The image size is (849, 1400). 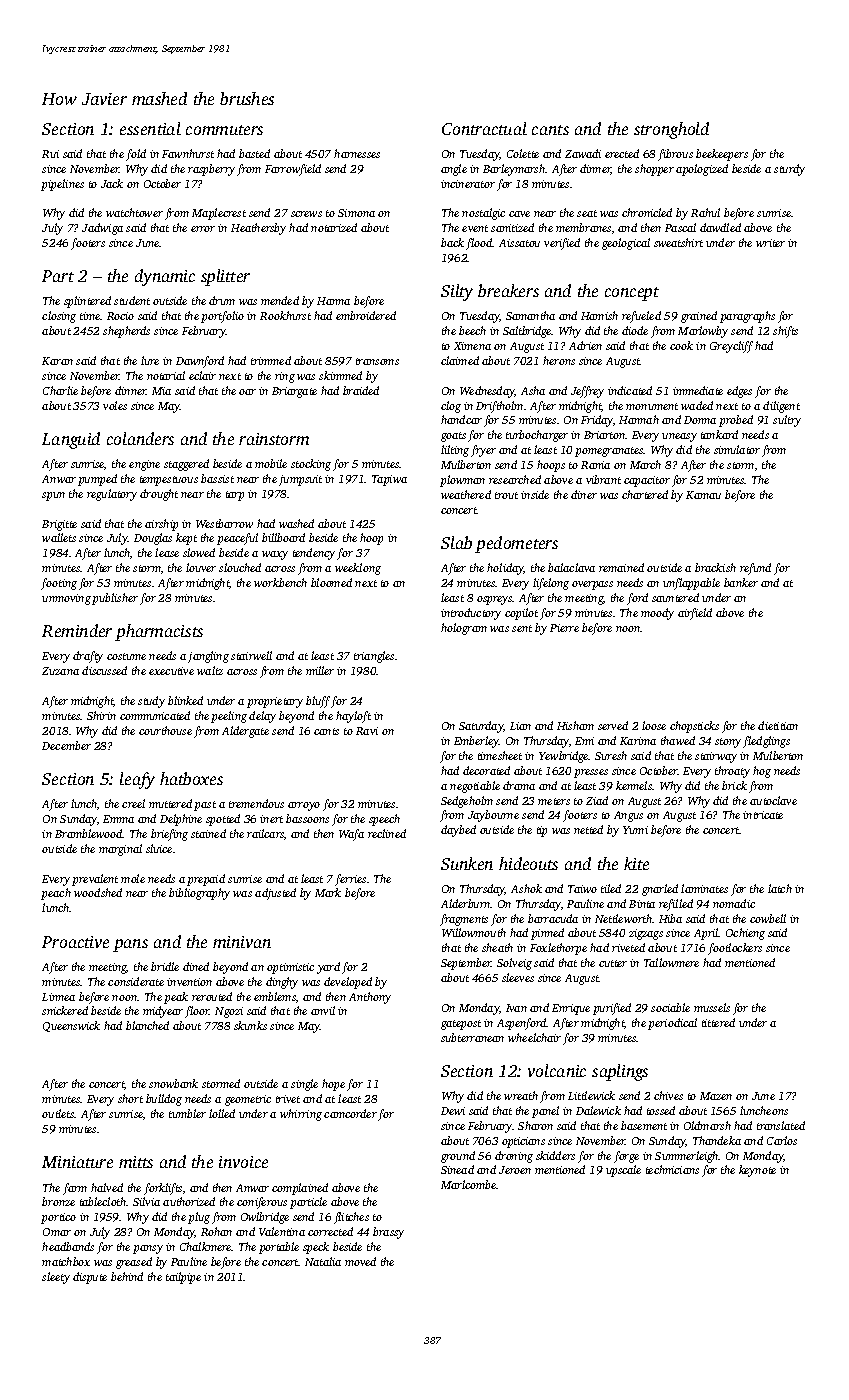 I want to click on rerouted, so click(x=212, y=996).
